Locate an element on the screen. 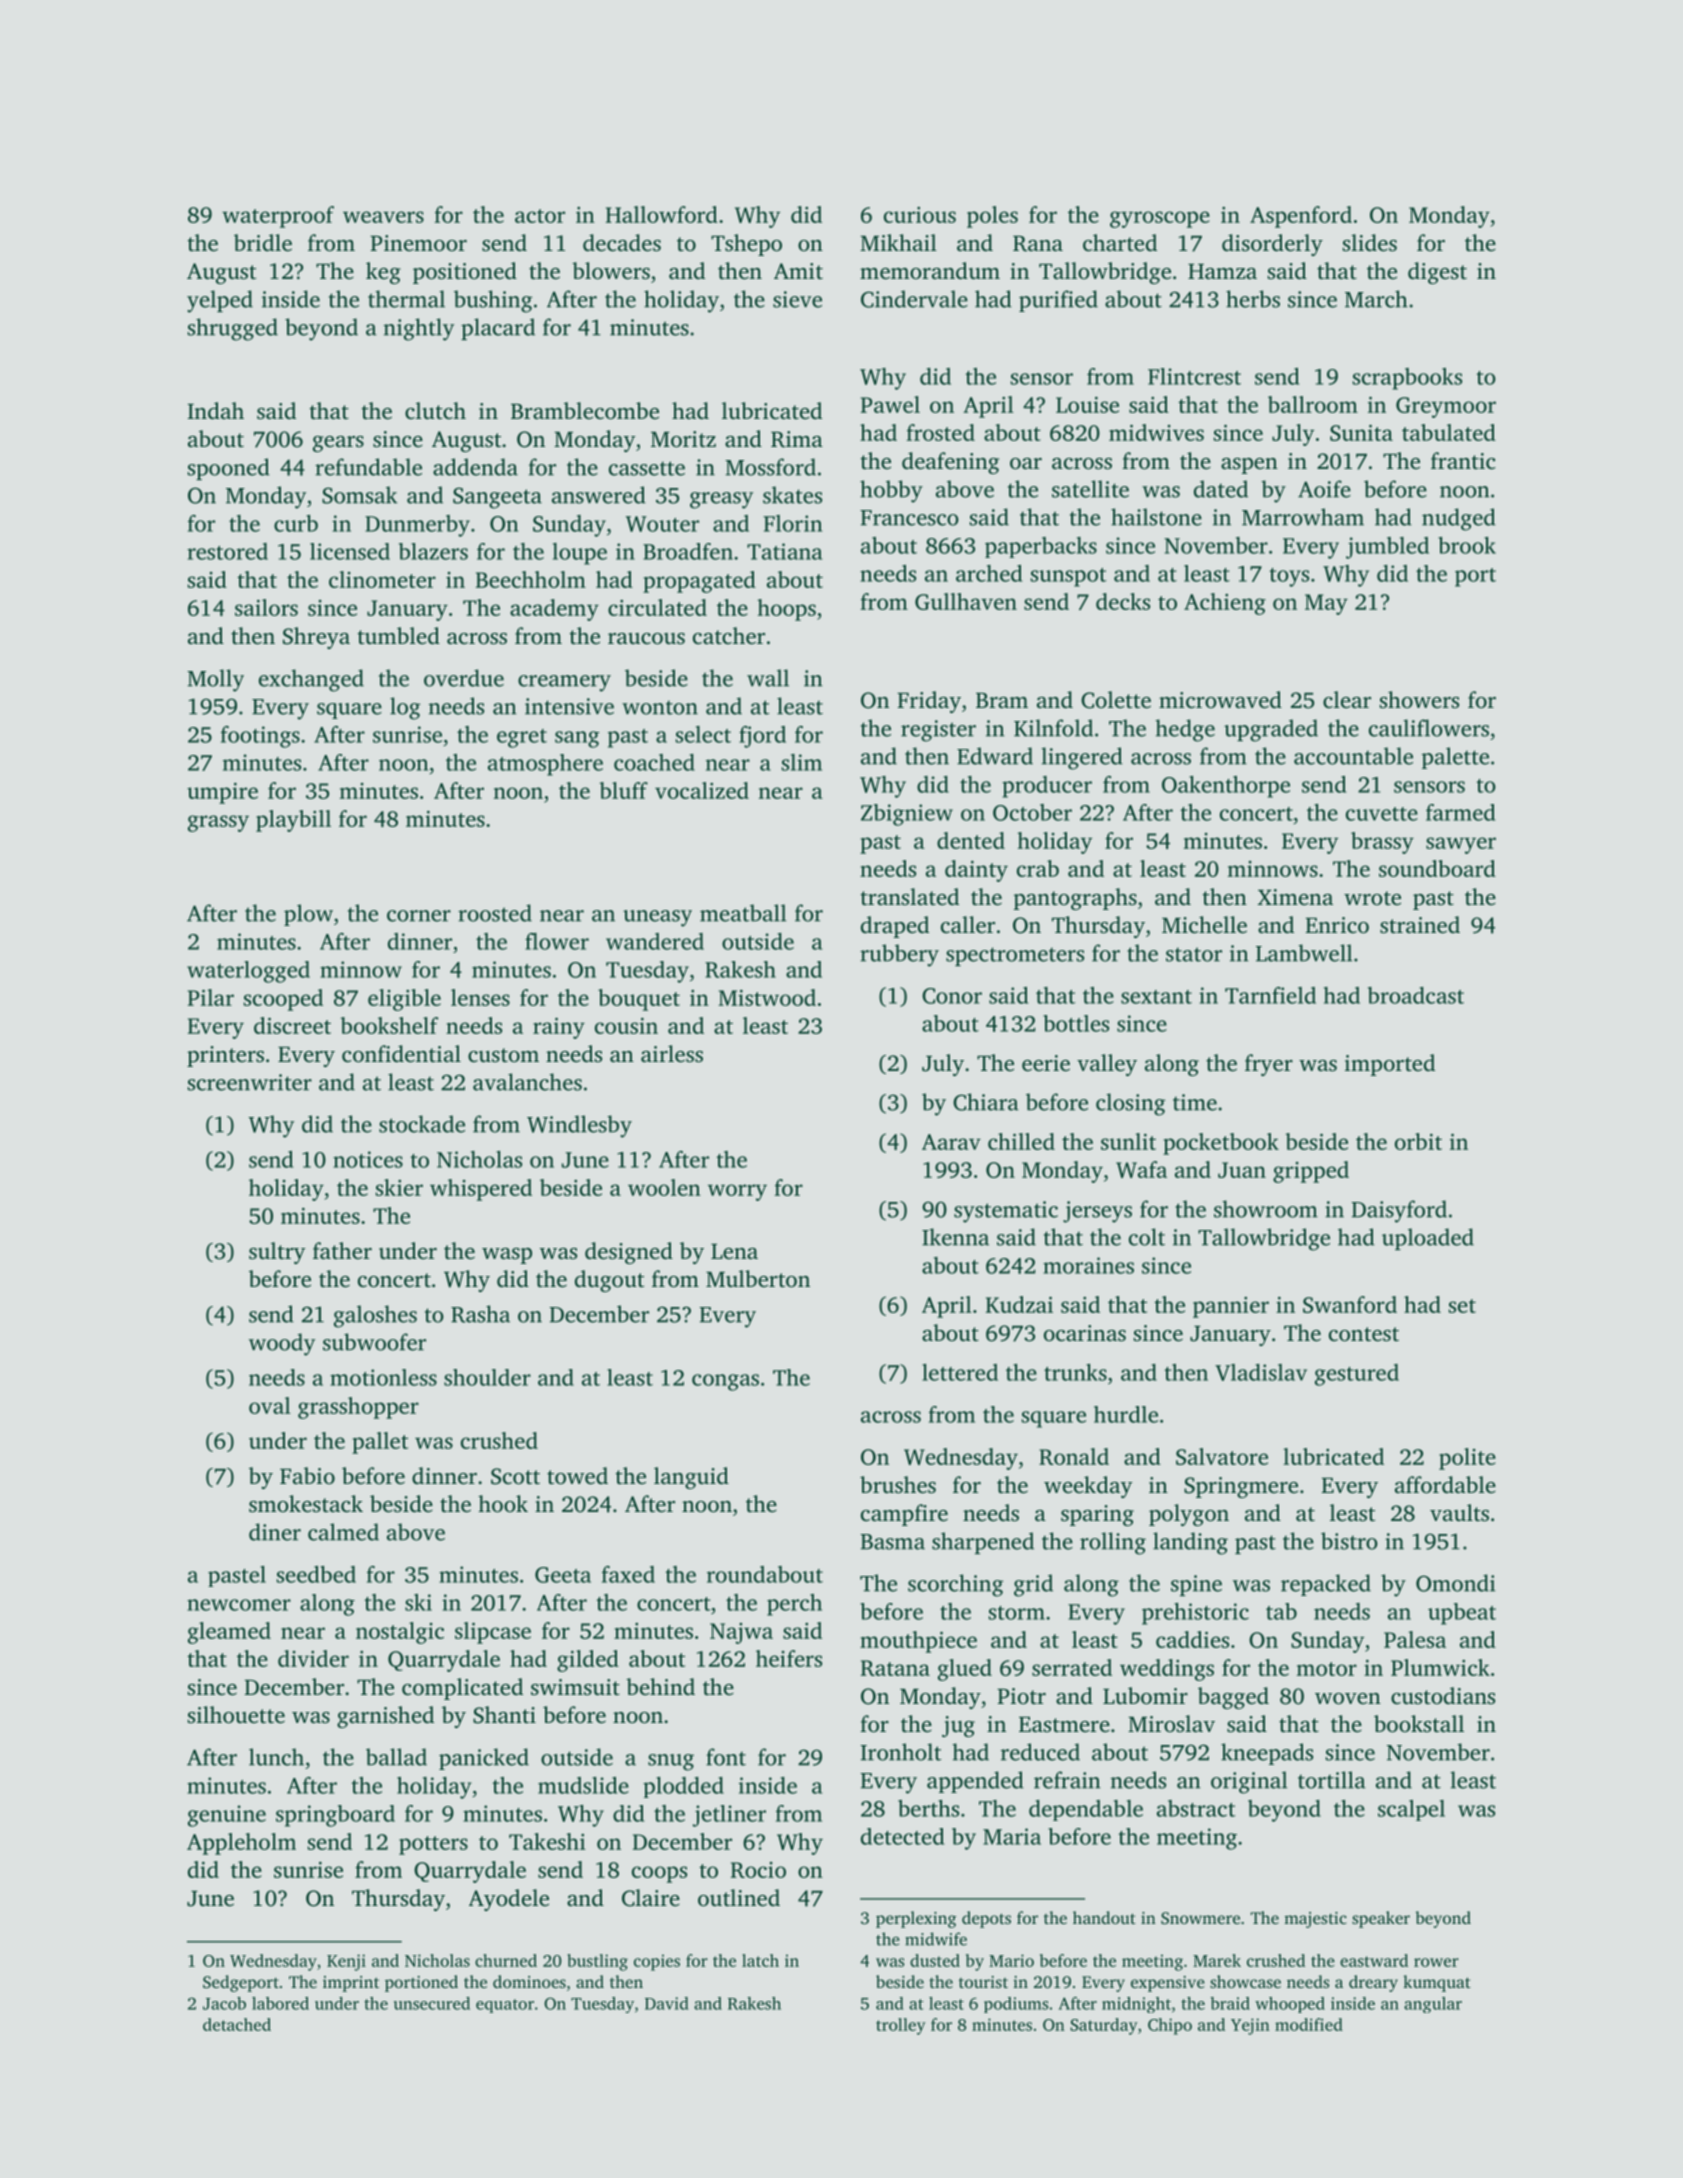  clutch is located at coordinates (435, 410).
